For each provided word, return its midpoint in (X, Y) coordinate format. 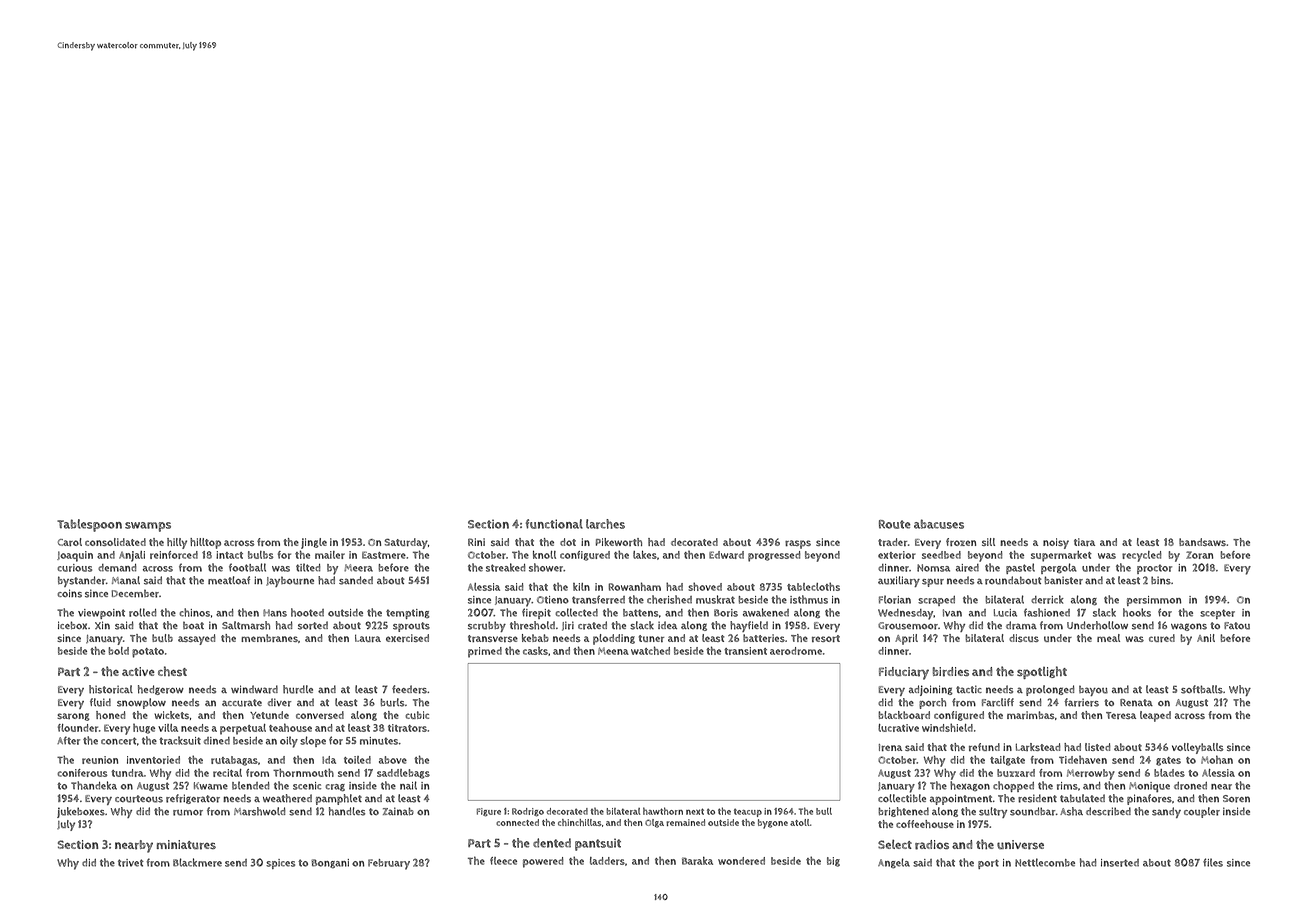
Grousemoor (908, 626)
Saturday (406, 543)
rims (1067, 786)
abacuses (939, 524)
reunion (100, 760)
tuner (651, 638)
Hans (275, 613)
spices (280, 864)
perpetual (243, 729)
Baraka (697, 861)
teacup (748, 812)
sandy (1166, 812)
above (393, 760)
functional (554, 524)
